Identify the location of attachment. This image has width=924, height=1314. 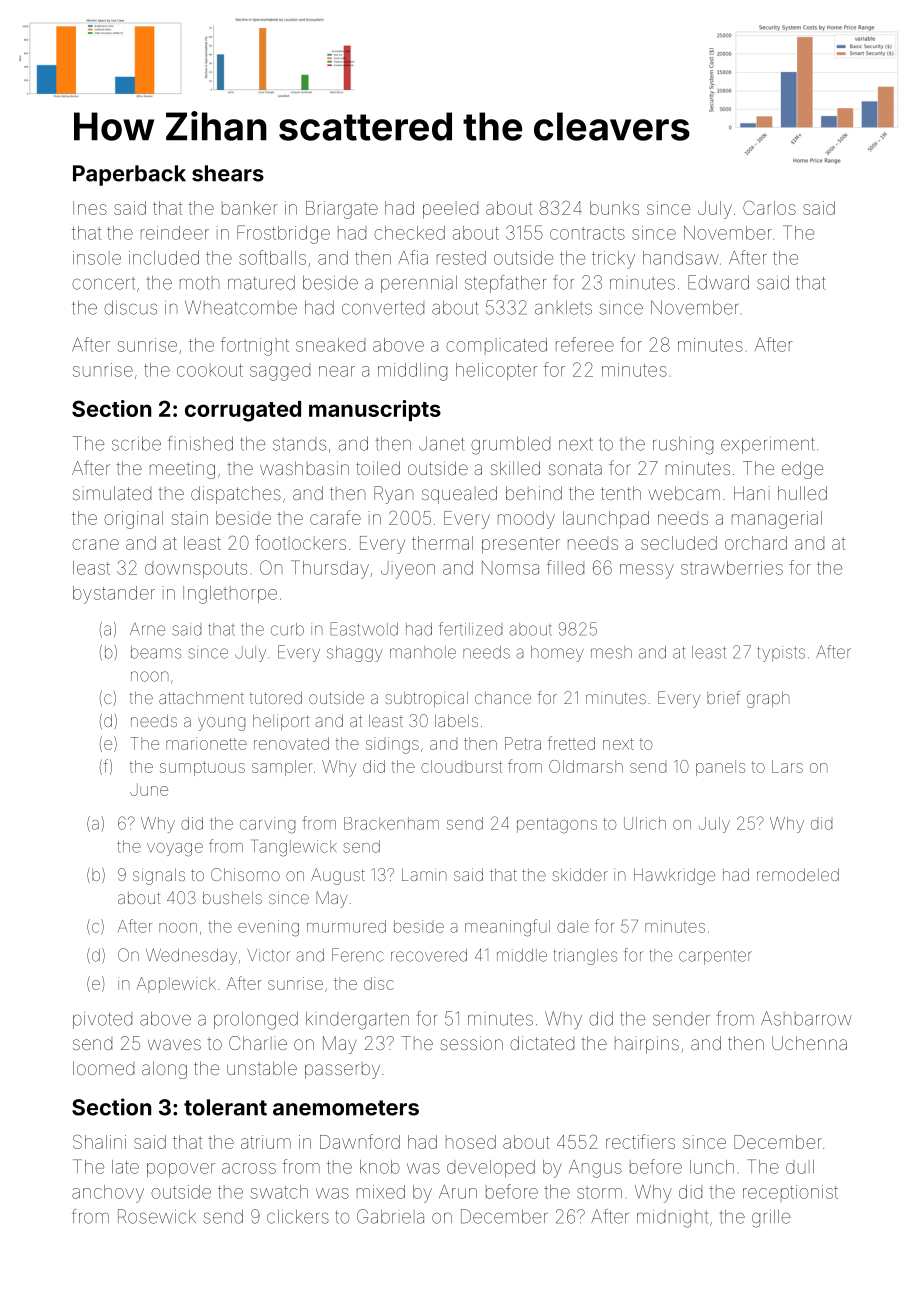
(201, 697).
